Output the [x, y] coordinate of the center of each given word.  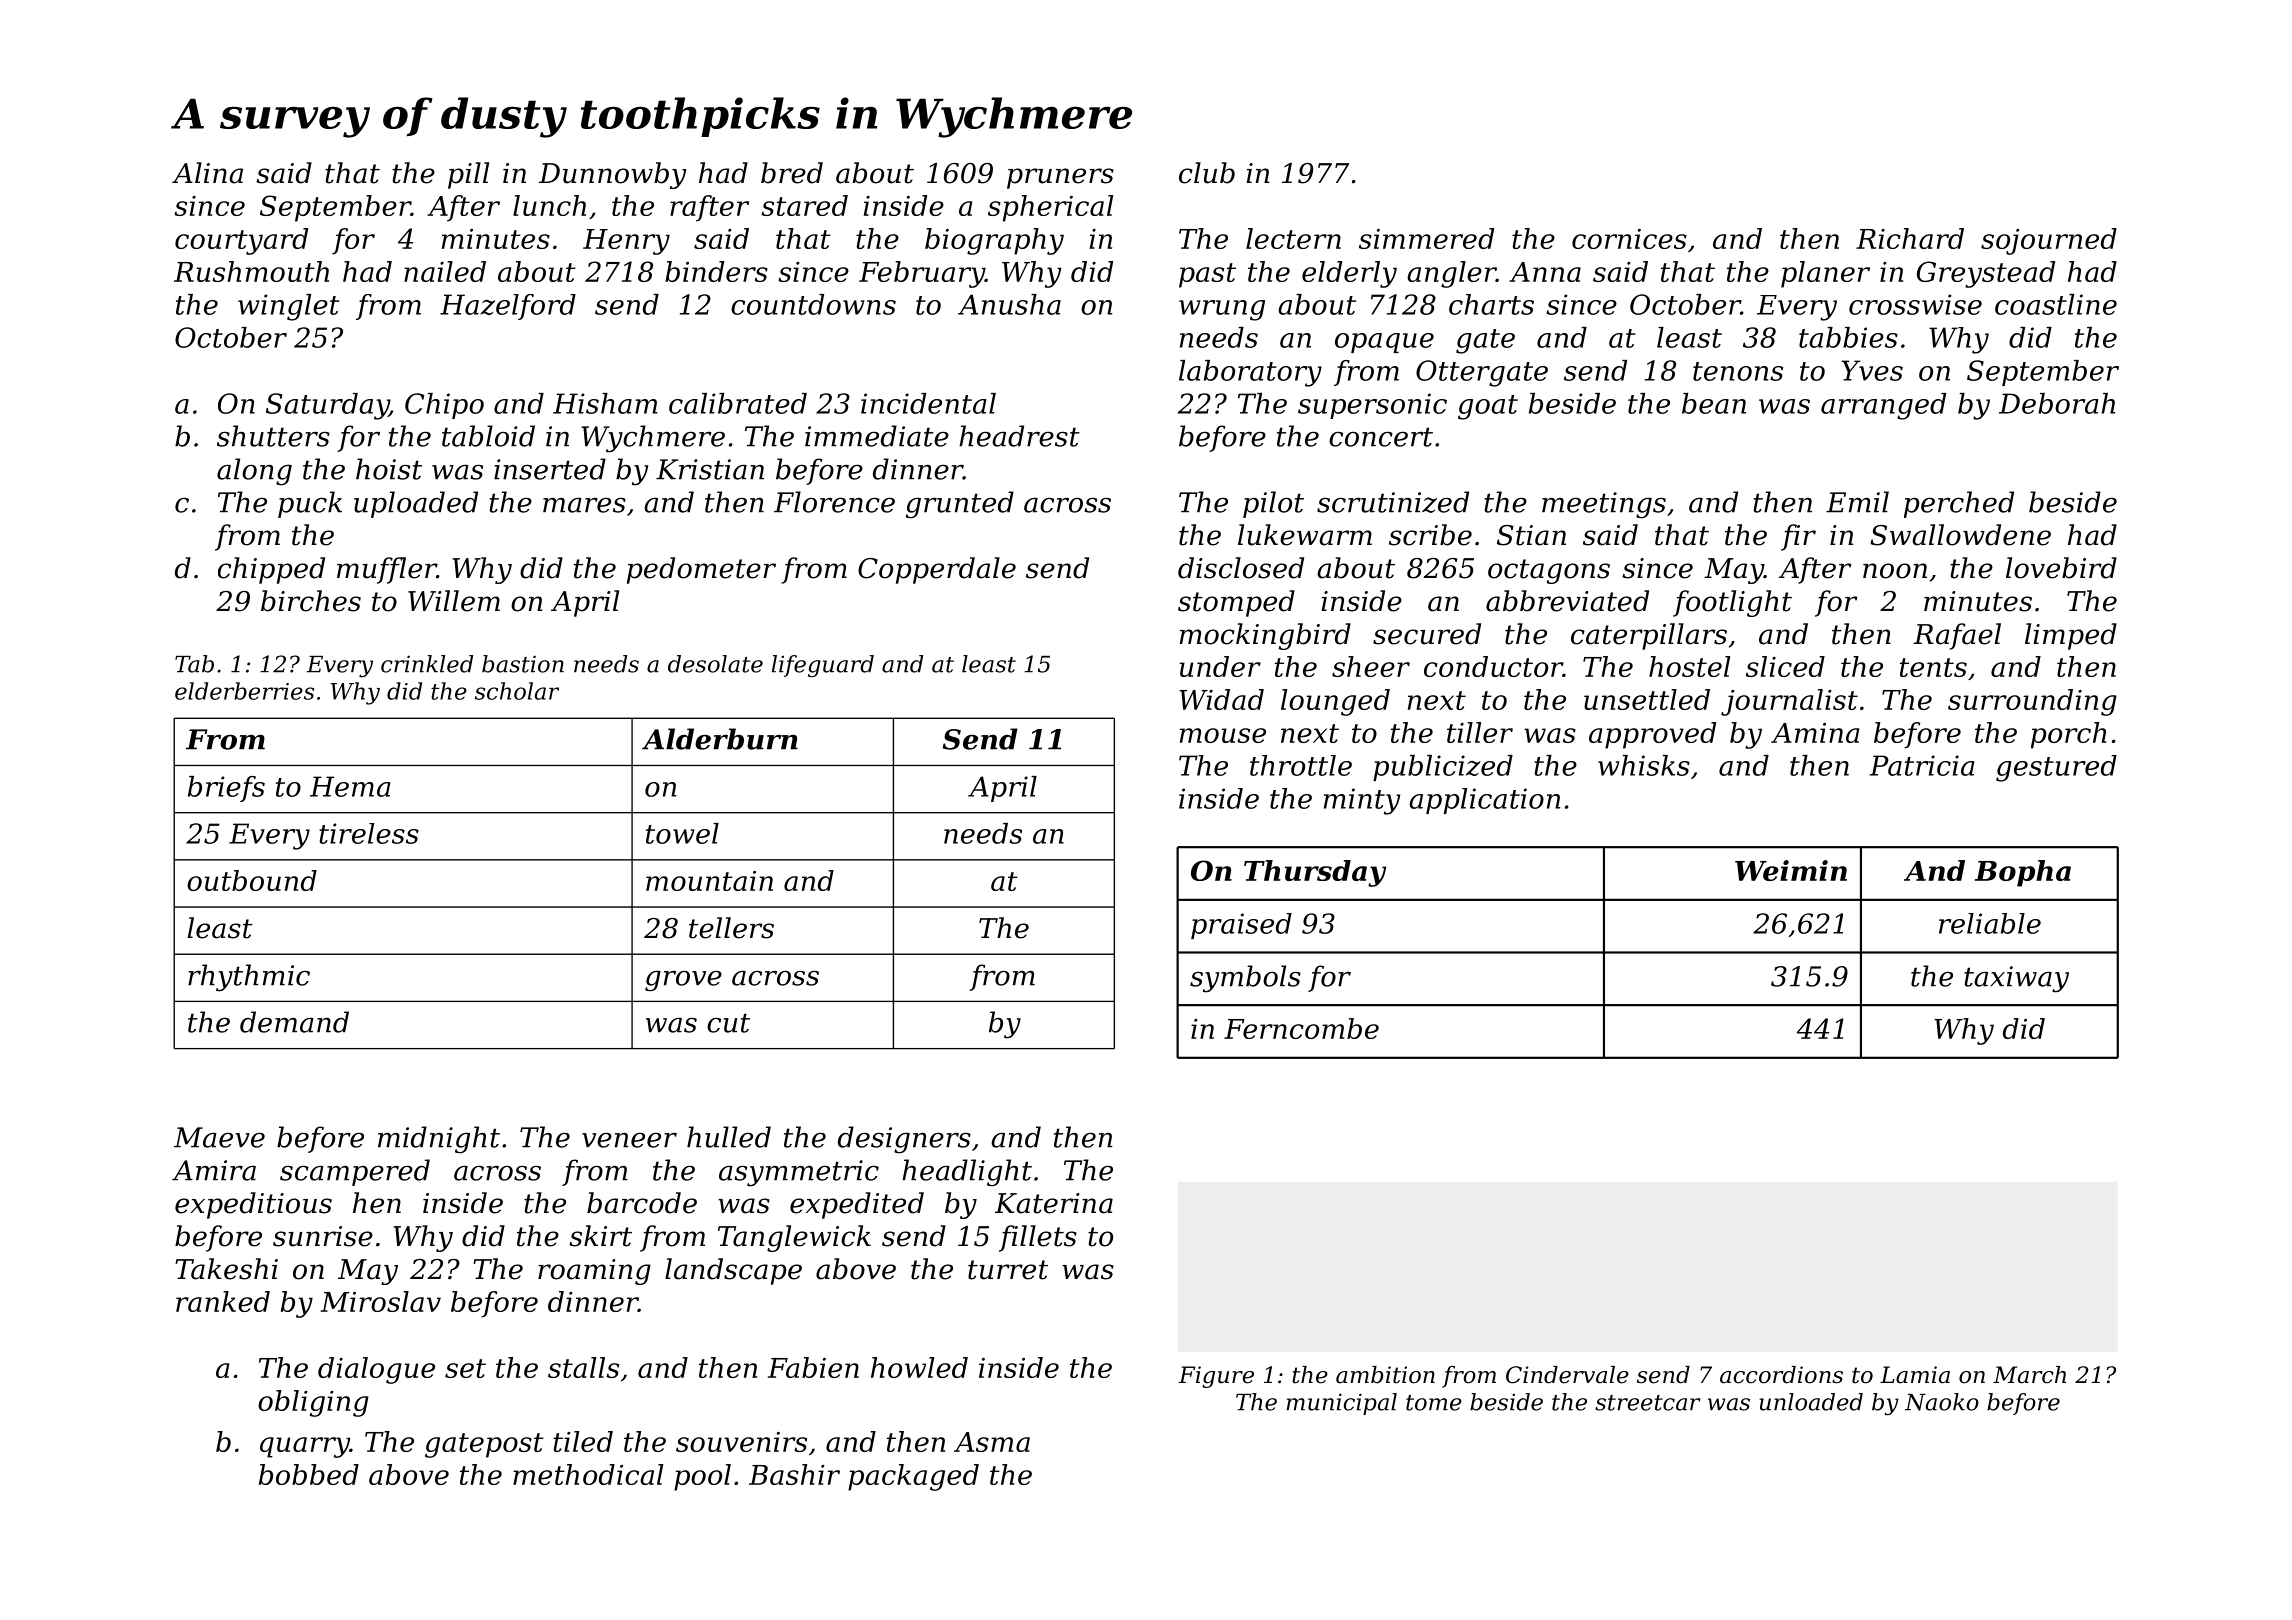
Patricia [1922, 765]
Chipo [444, 406]
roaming [594, 1272]
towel [682, 833]
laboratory [1250, 373]
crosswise [1915, 304]
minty [1362, 801]
